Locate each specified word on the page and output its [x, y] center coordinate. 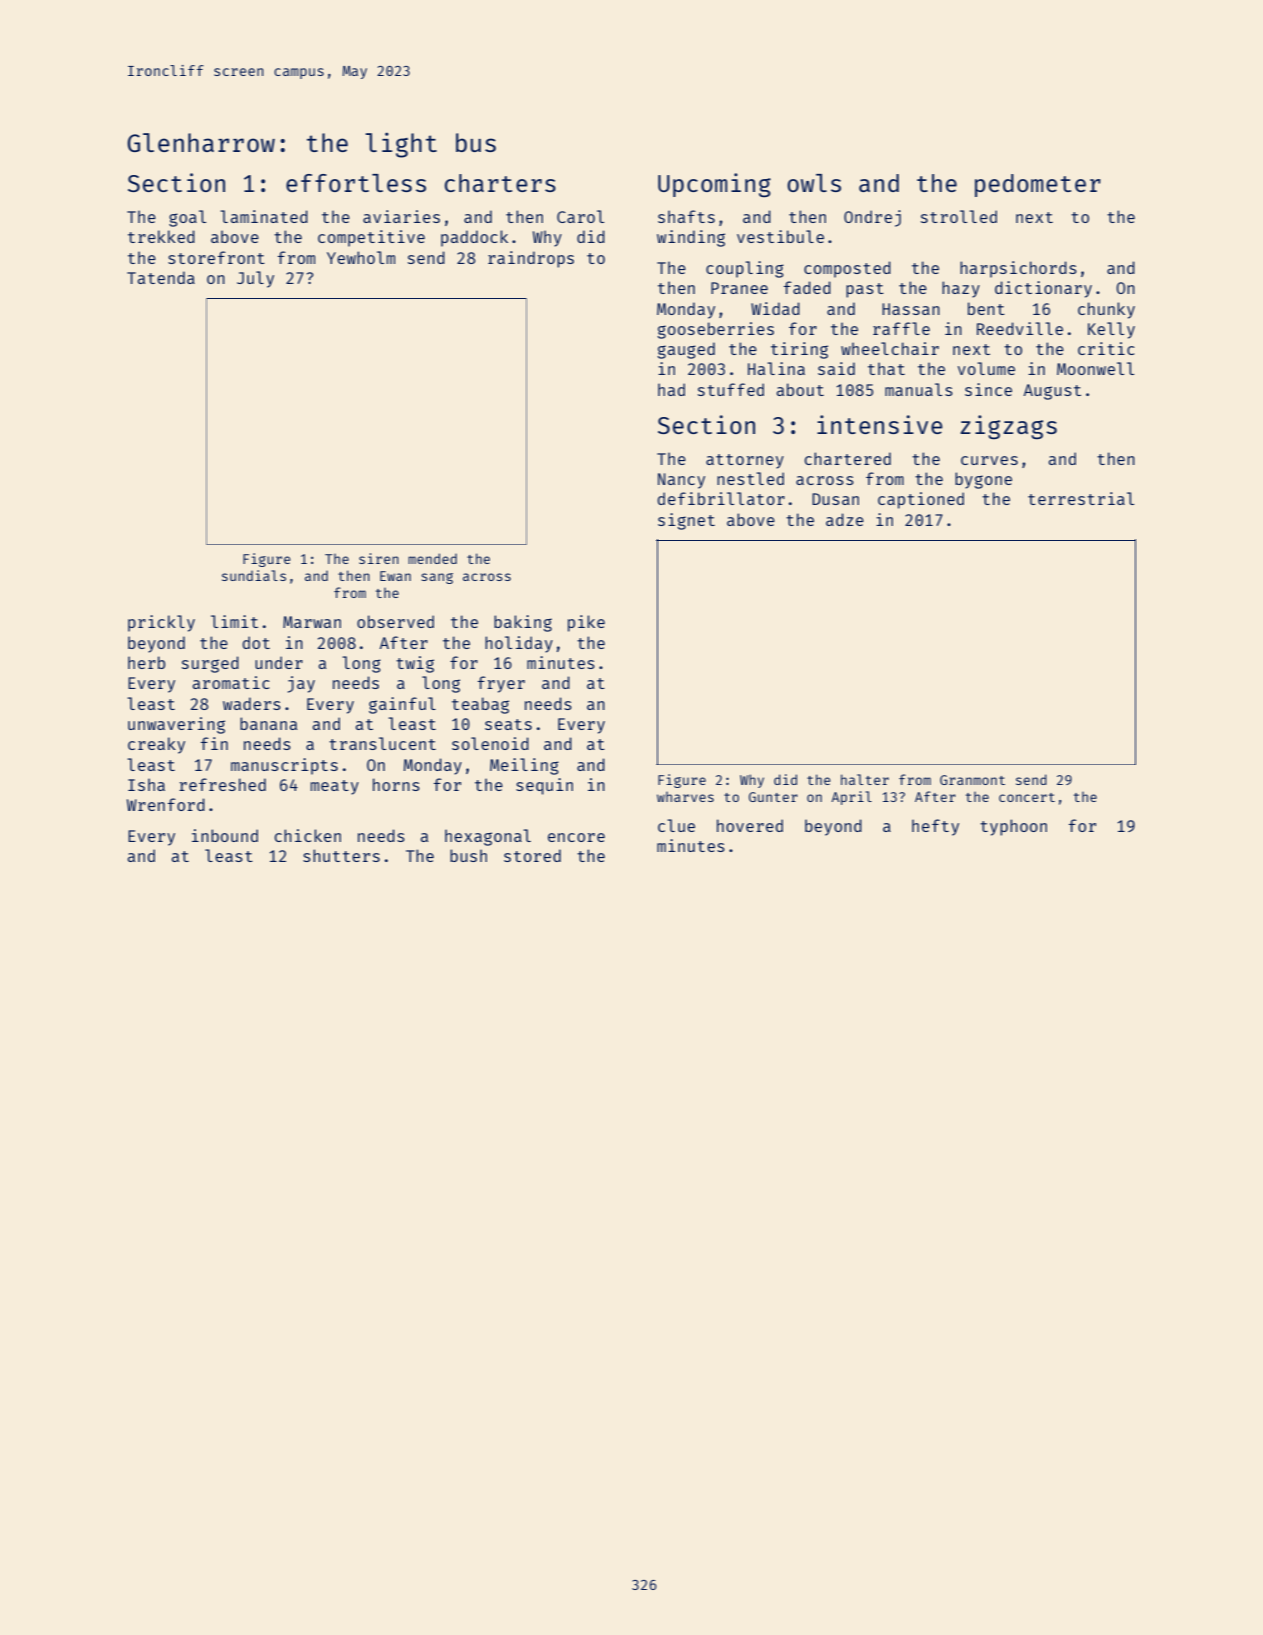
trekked [161, 236]
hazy [961, 289]
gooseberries [715, 330]
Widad [775, 308]
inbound [225, 835]
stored [532, 855]
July [255, 279]
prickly [161, 623]
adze [845, 519]
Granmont [972, 780]
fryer [501, 684]
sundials [254, 575]
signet [686, 521]
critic [1106, 348]
